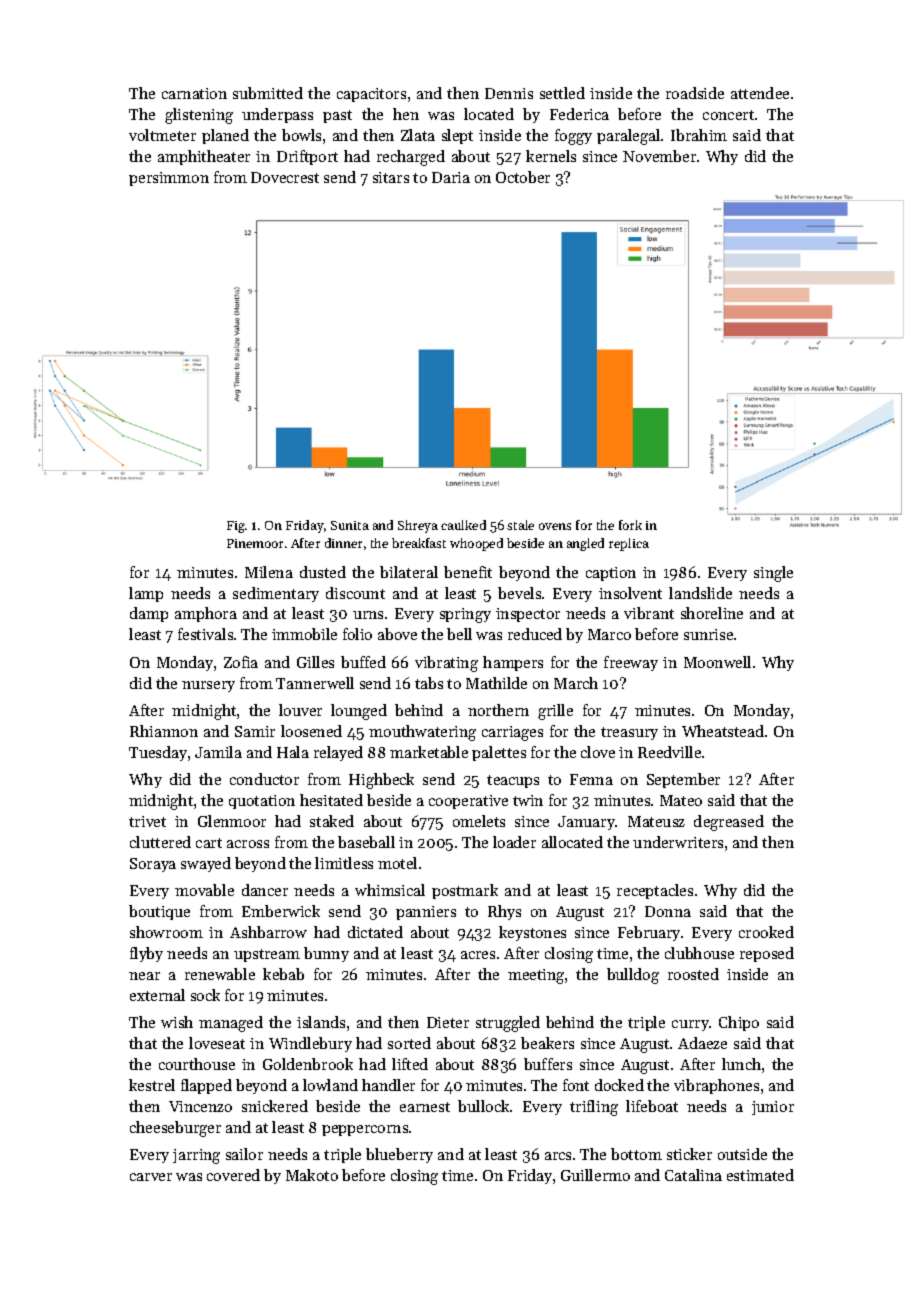 This screenshot has width=924, height=1314. I want to click on lamp, so click(146, 594).
